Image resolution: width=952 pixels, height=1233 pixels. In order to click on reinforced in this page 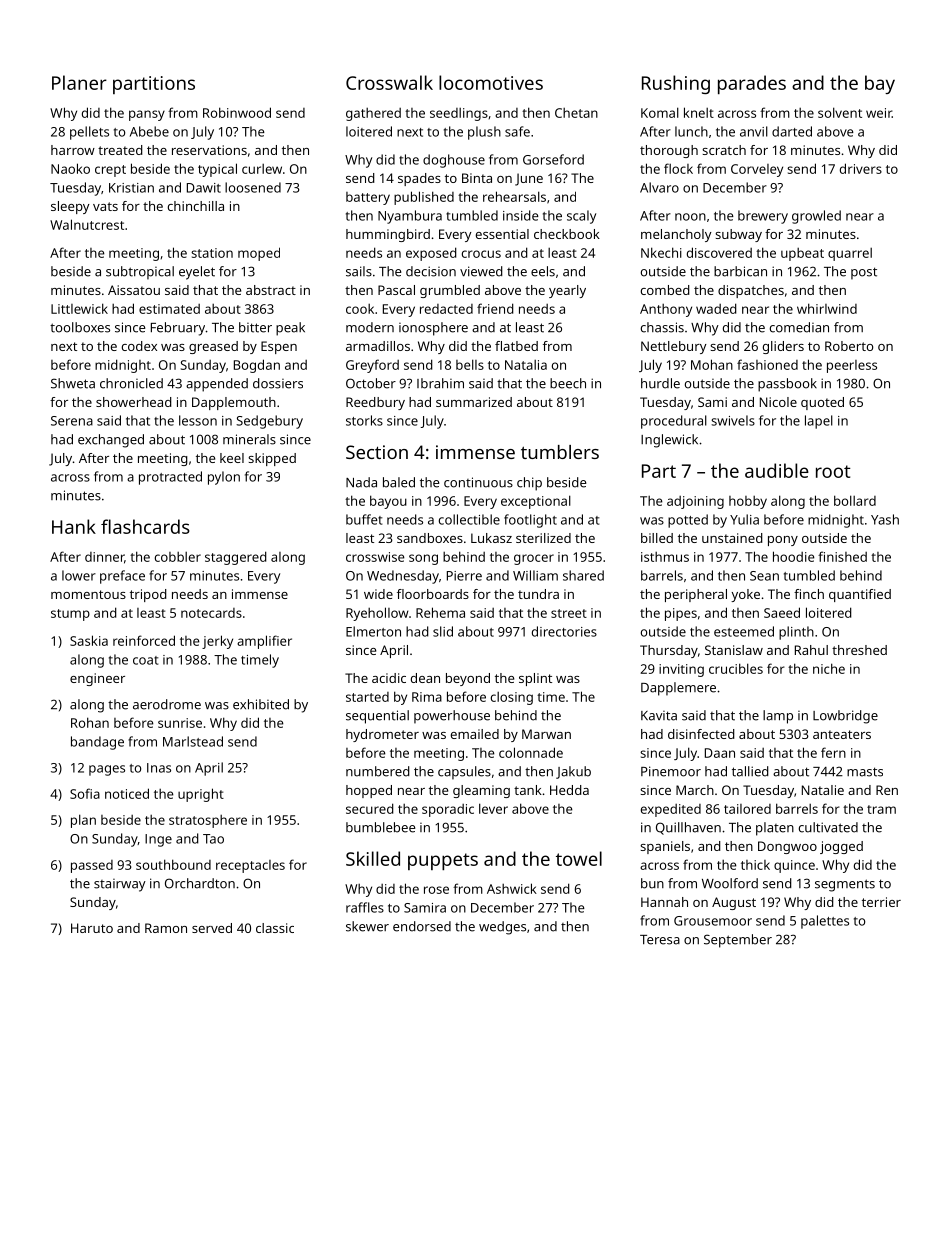, I will do `click(144, 640)`.
